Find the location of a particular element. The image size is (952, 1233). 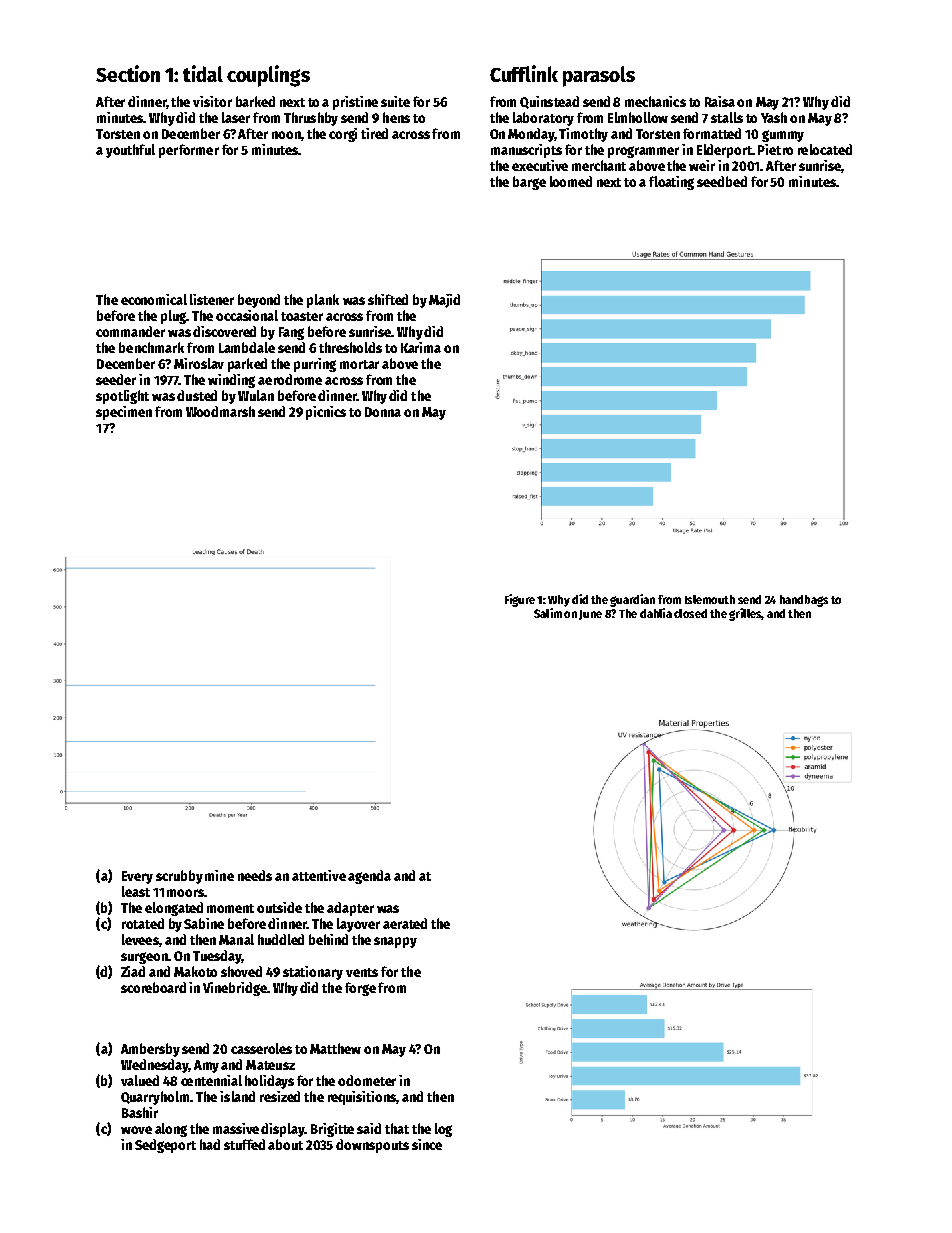

Salim is located at coordinates (548, 613).
